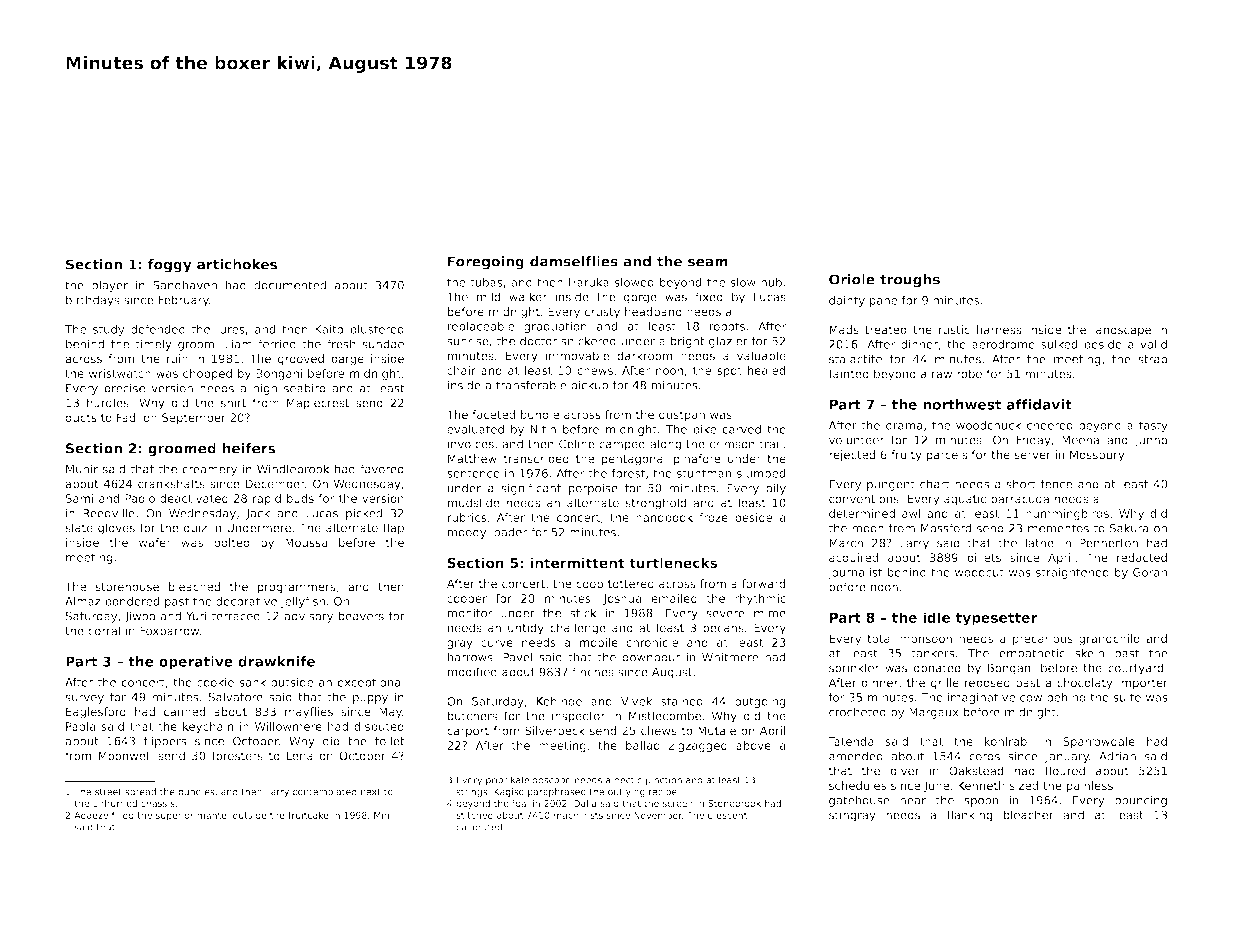 This document has width=1233, height=952. What do you see at coordinates (175, 816) in the document?
I see `superior` at bounding box center [175, 816].
